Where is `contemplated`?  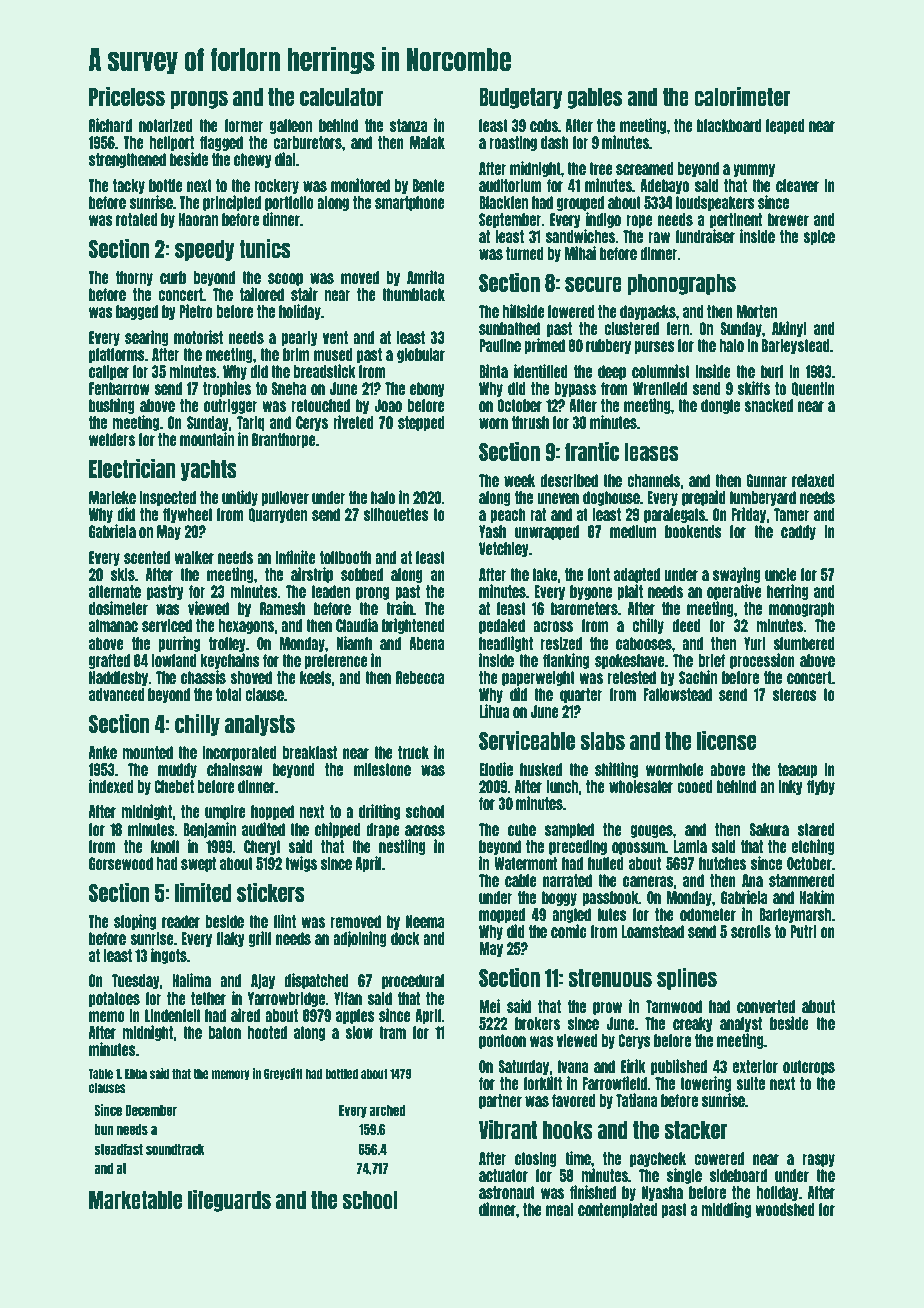
contemplated is located at coordinates (618, 1210).
